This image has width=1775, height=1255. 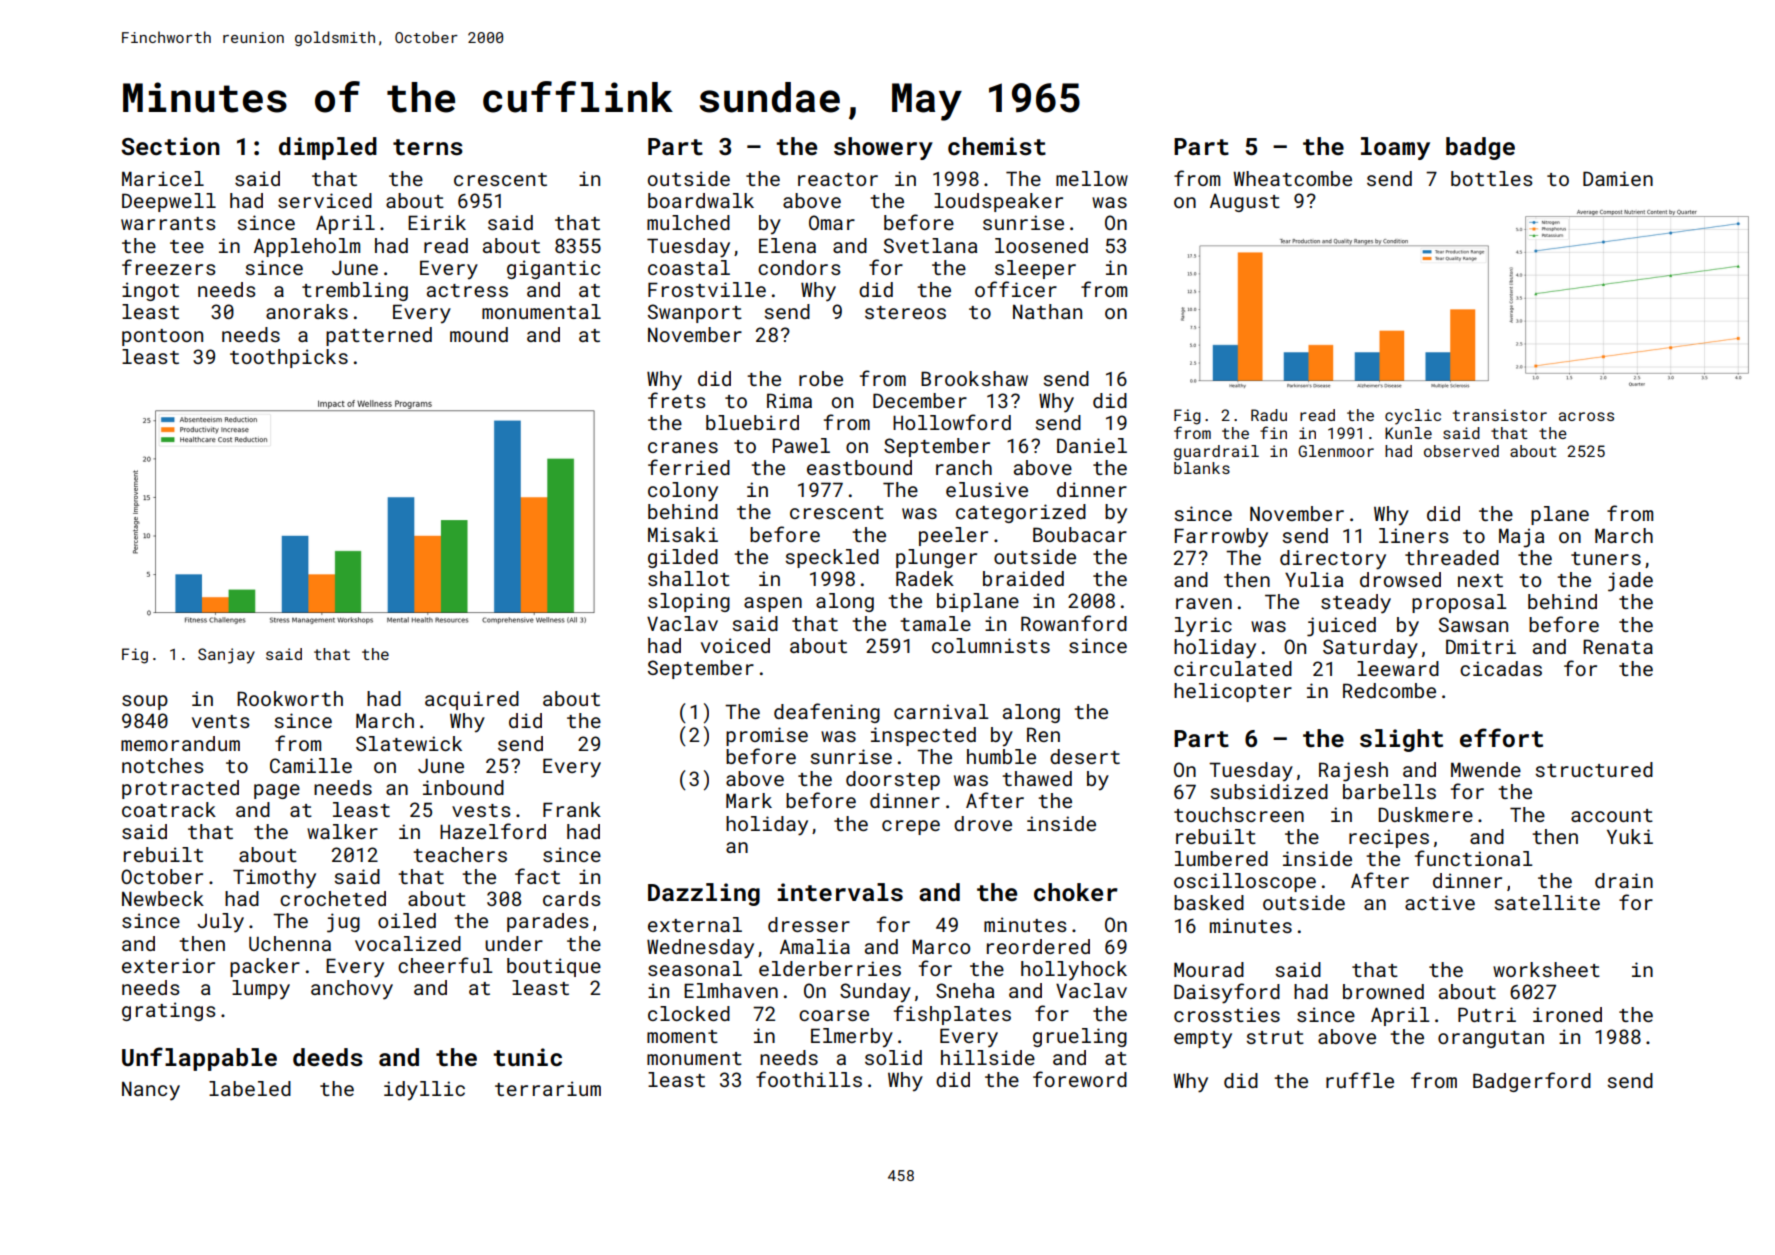 What do you see at coordinates (1630, 836) in the image?
I see `Yuki` at bounding box center [1630, 836].
